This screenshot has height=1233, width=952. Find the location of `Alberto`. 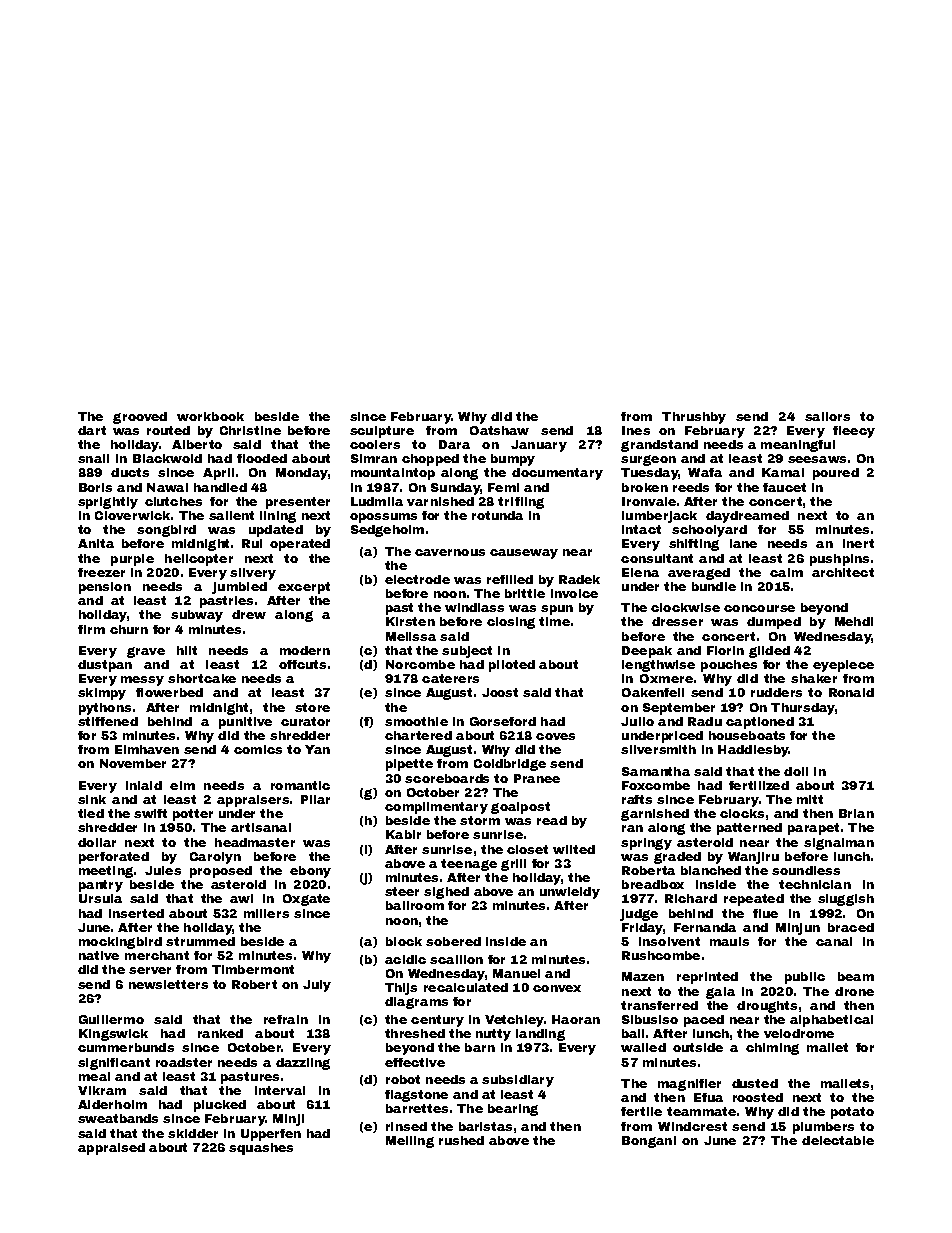

Alberto is located at coordinates (197, 444).
